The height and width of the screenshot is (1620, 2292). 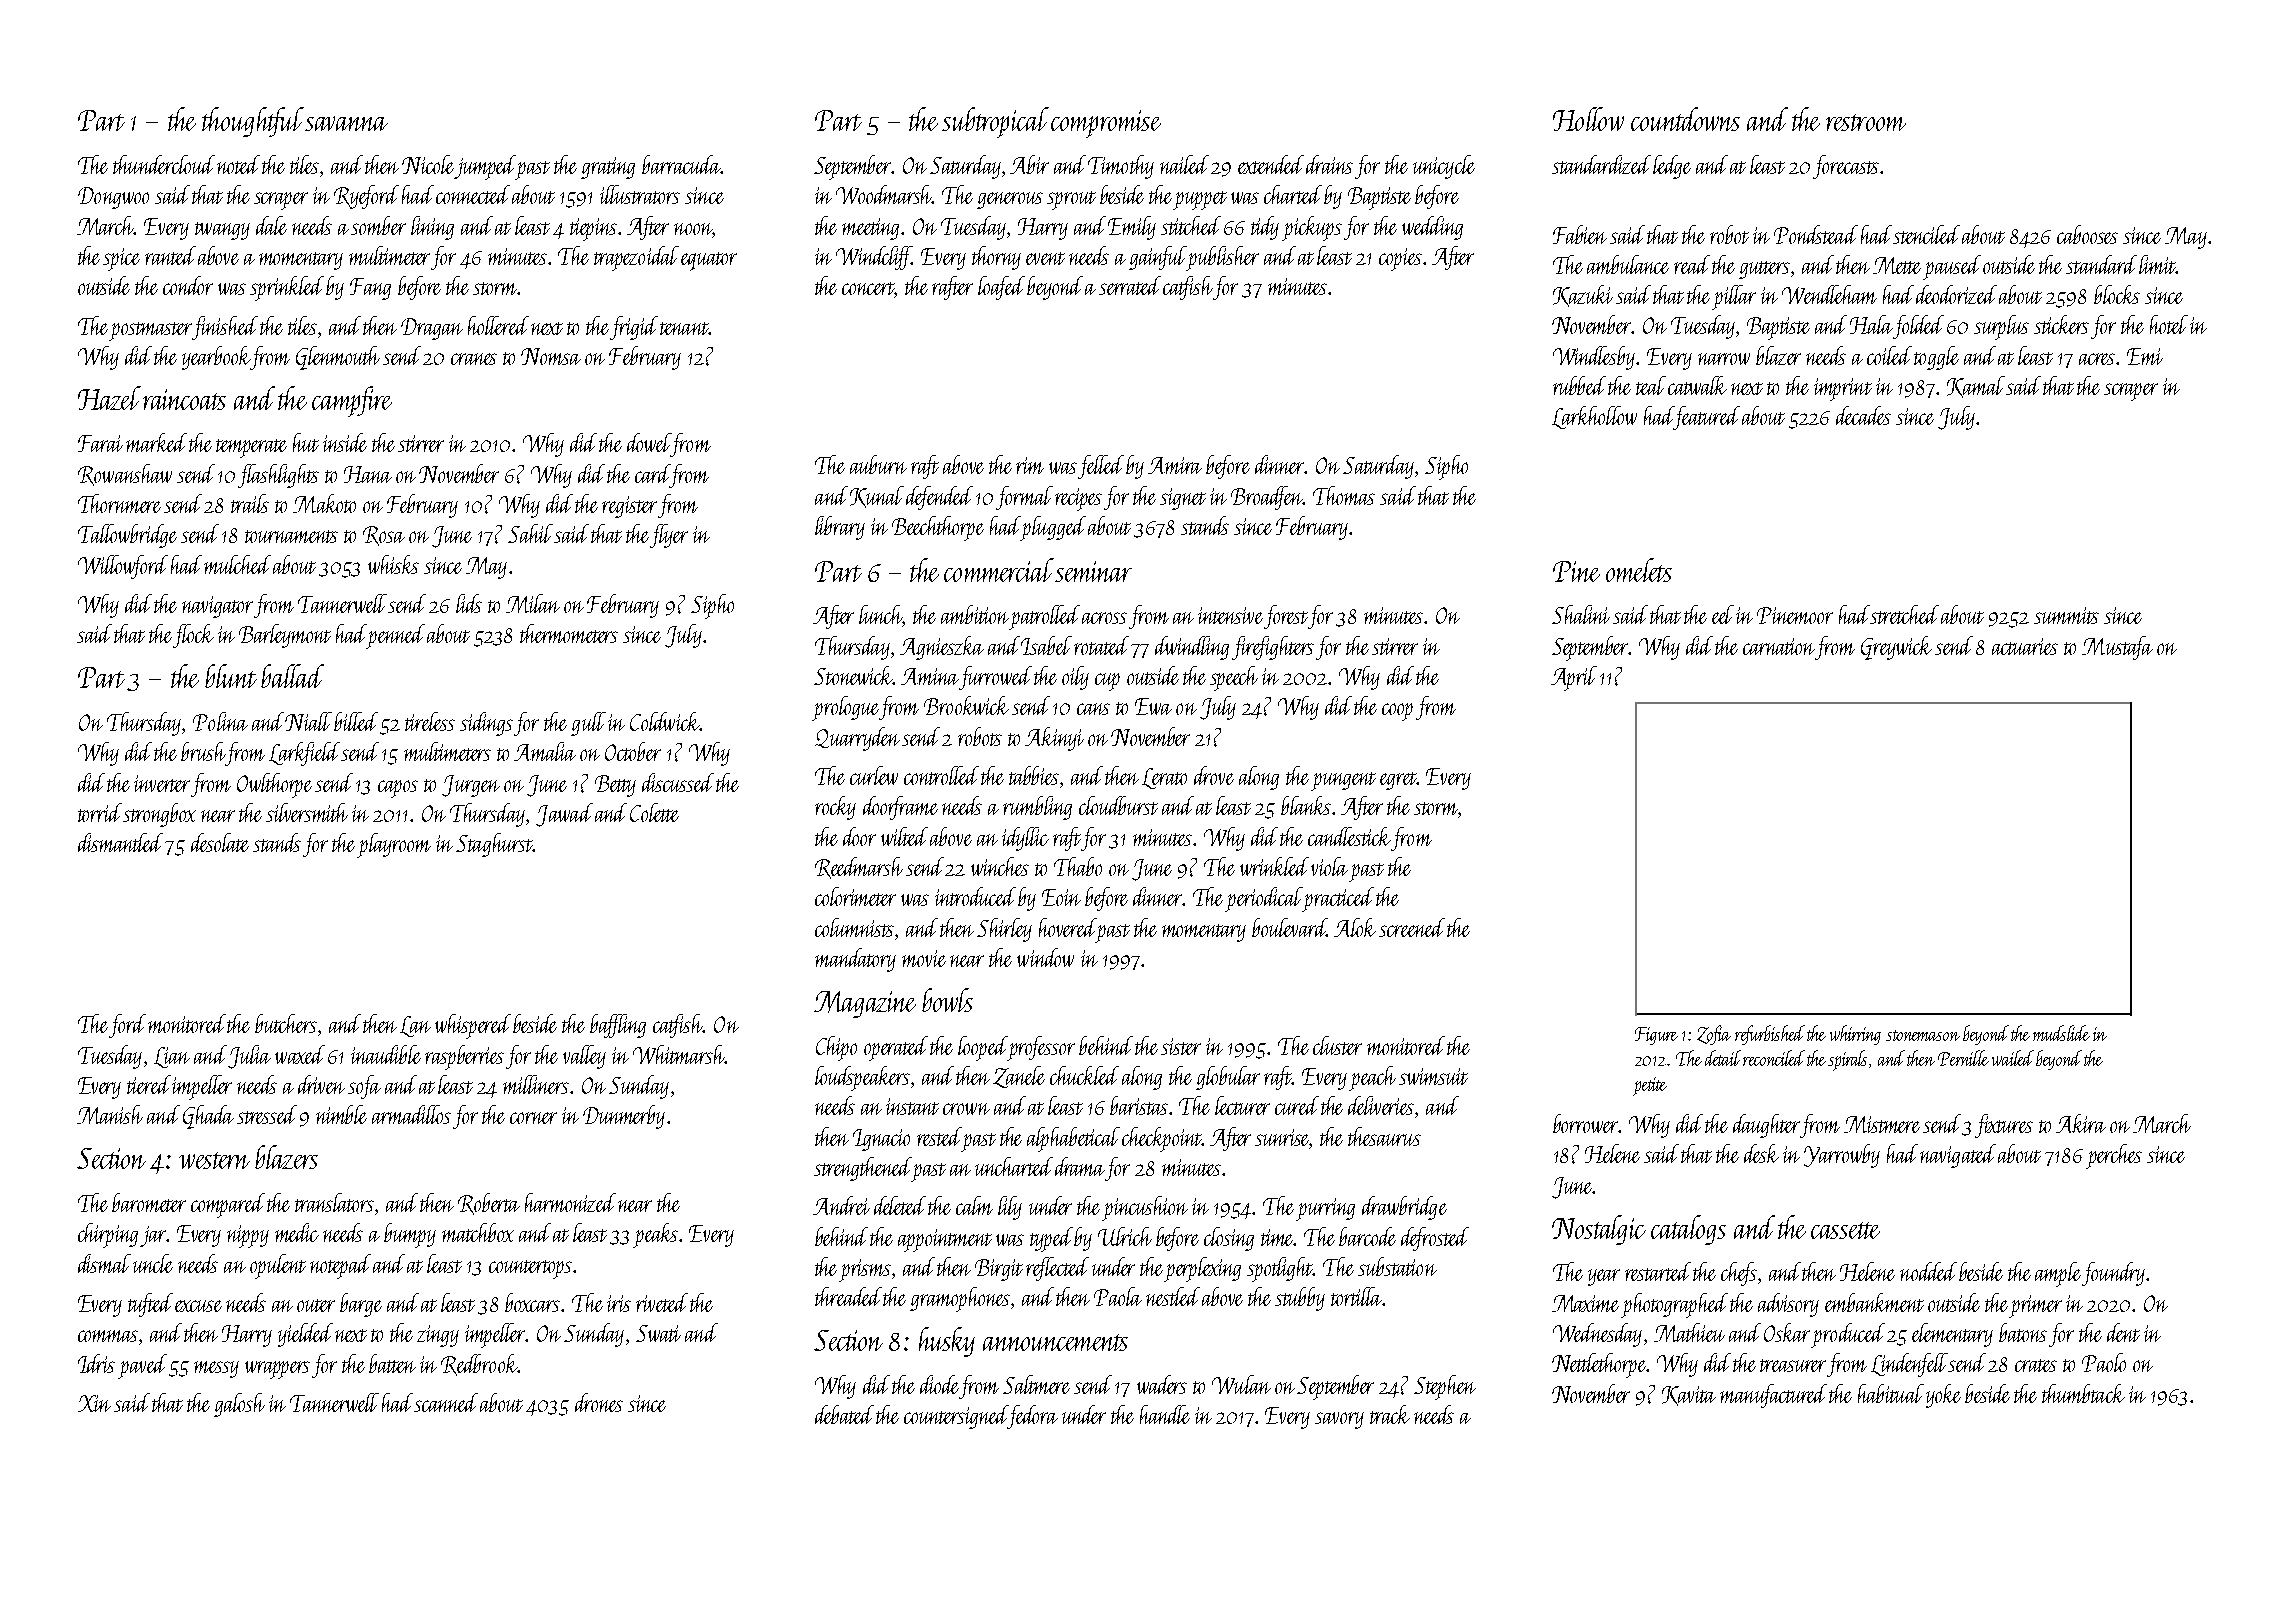 What do you see at coordinates (1214, 775) in the screenshot?
I see `drove` at bounding box center [1214, 775].
